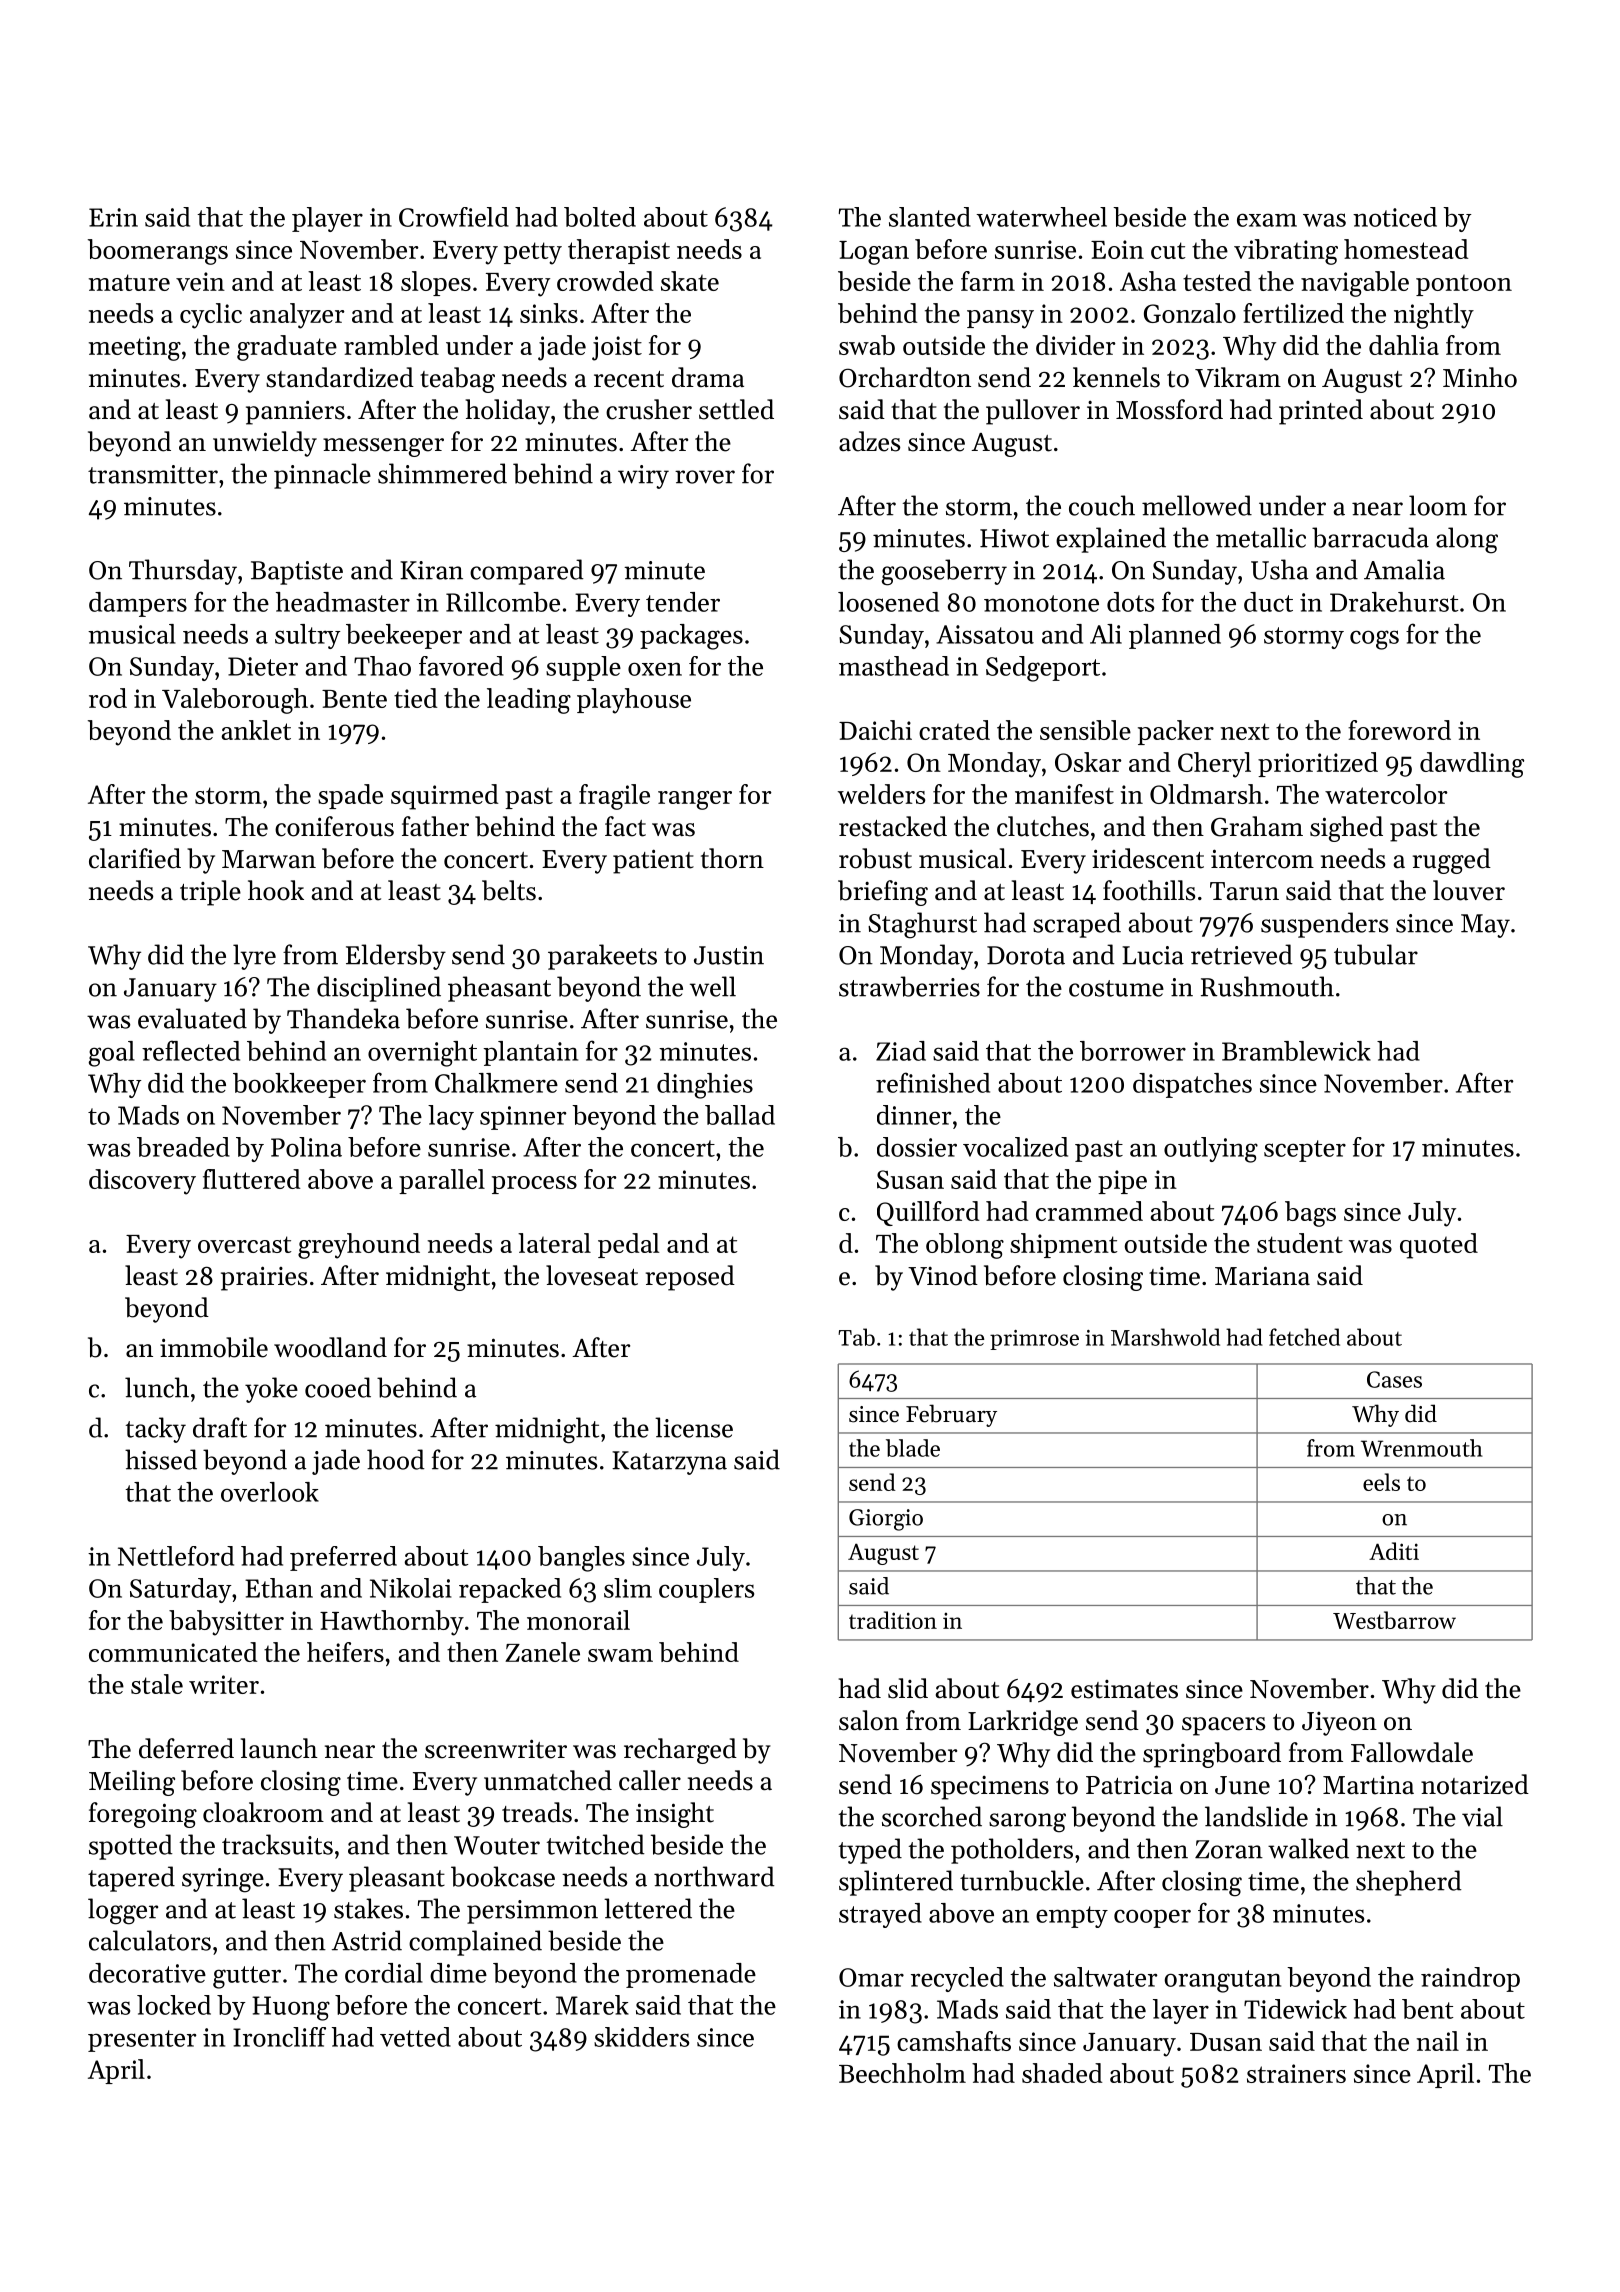 The width and height of the page is (1620, 2292). Describe the element at coordinates (922, 925) in the page. I see `Staghurst` at that location.
